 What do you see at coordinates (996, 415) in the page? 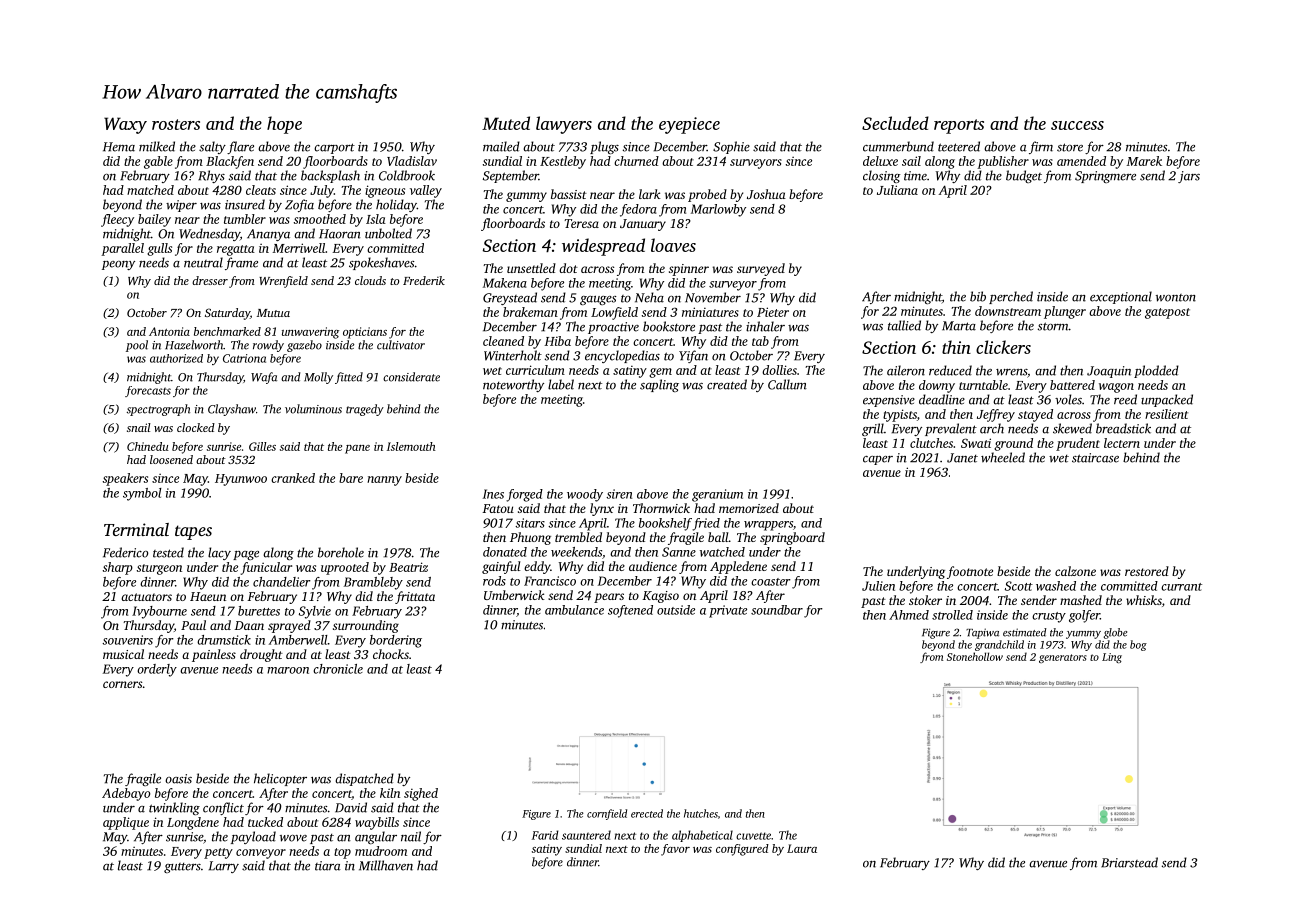
I see `Jeffrey` at bounding box center [996, 415].
